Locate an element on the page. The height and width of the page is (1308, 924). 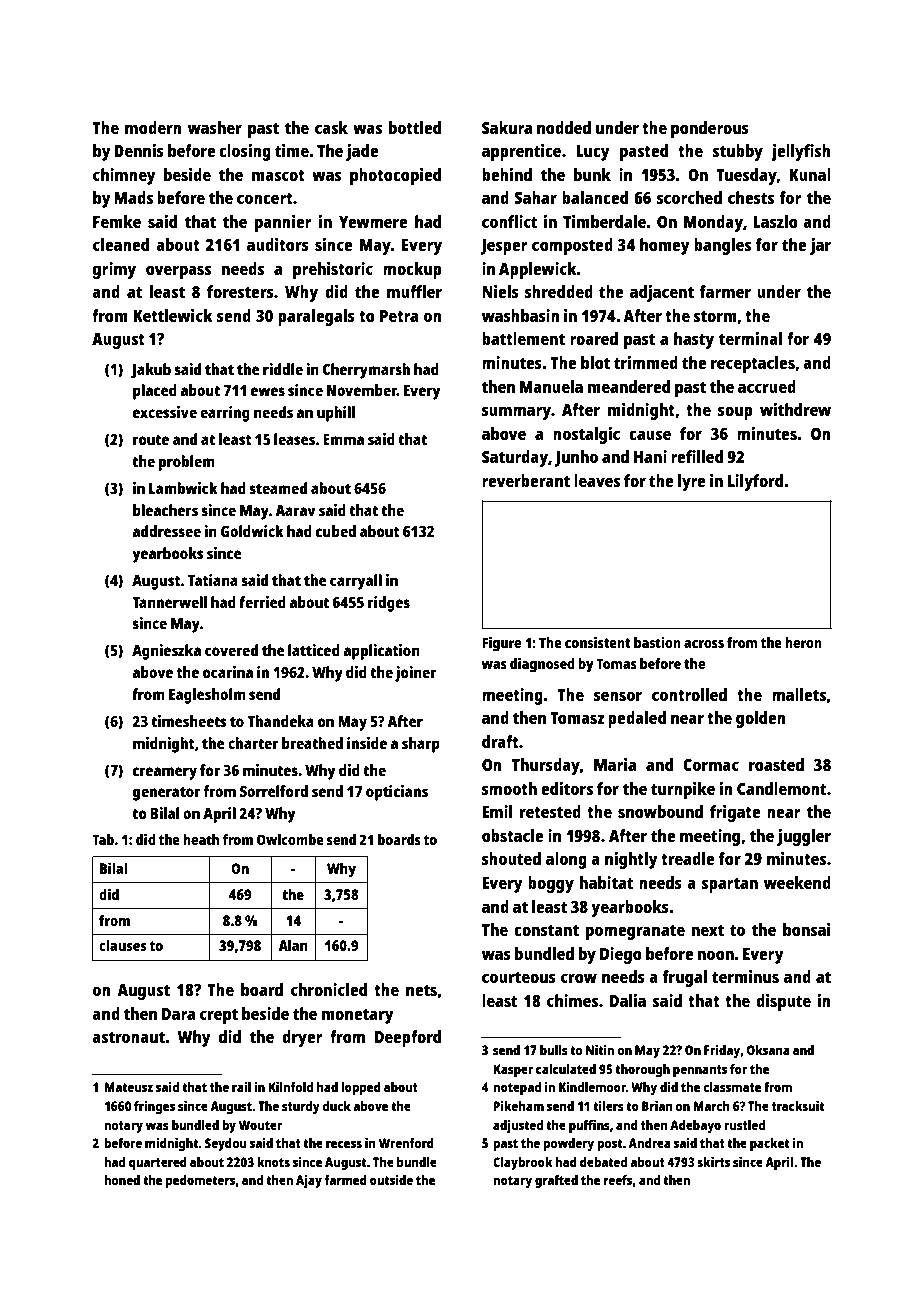
bastion is located at coordinates (657, 642).
